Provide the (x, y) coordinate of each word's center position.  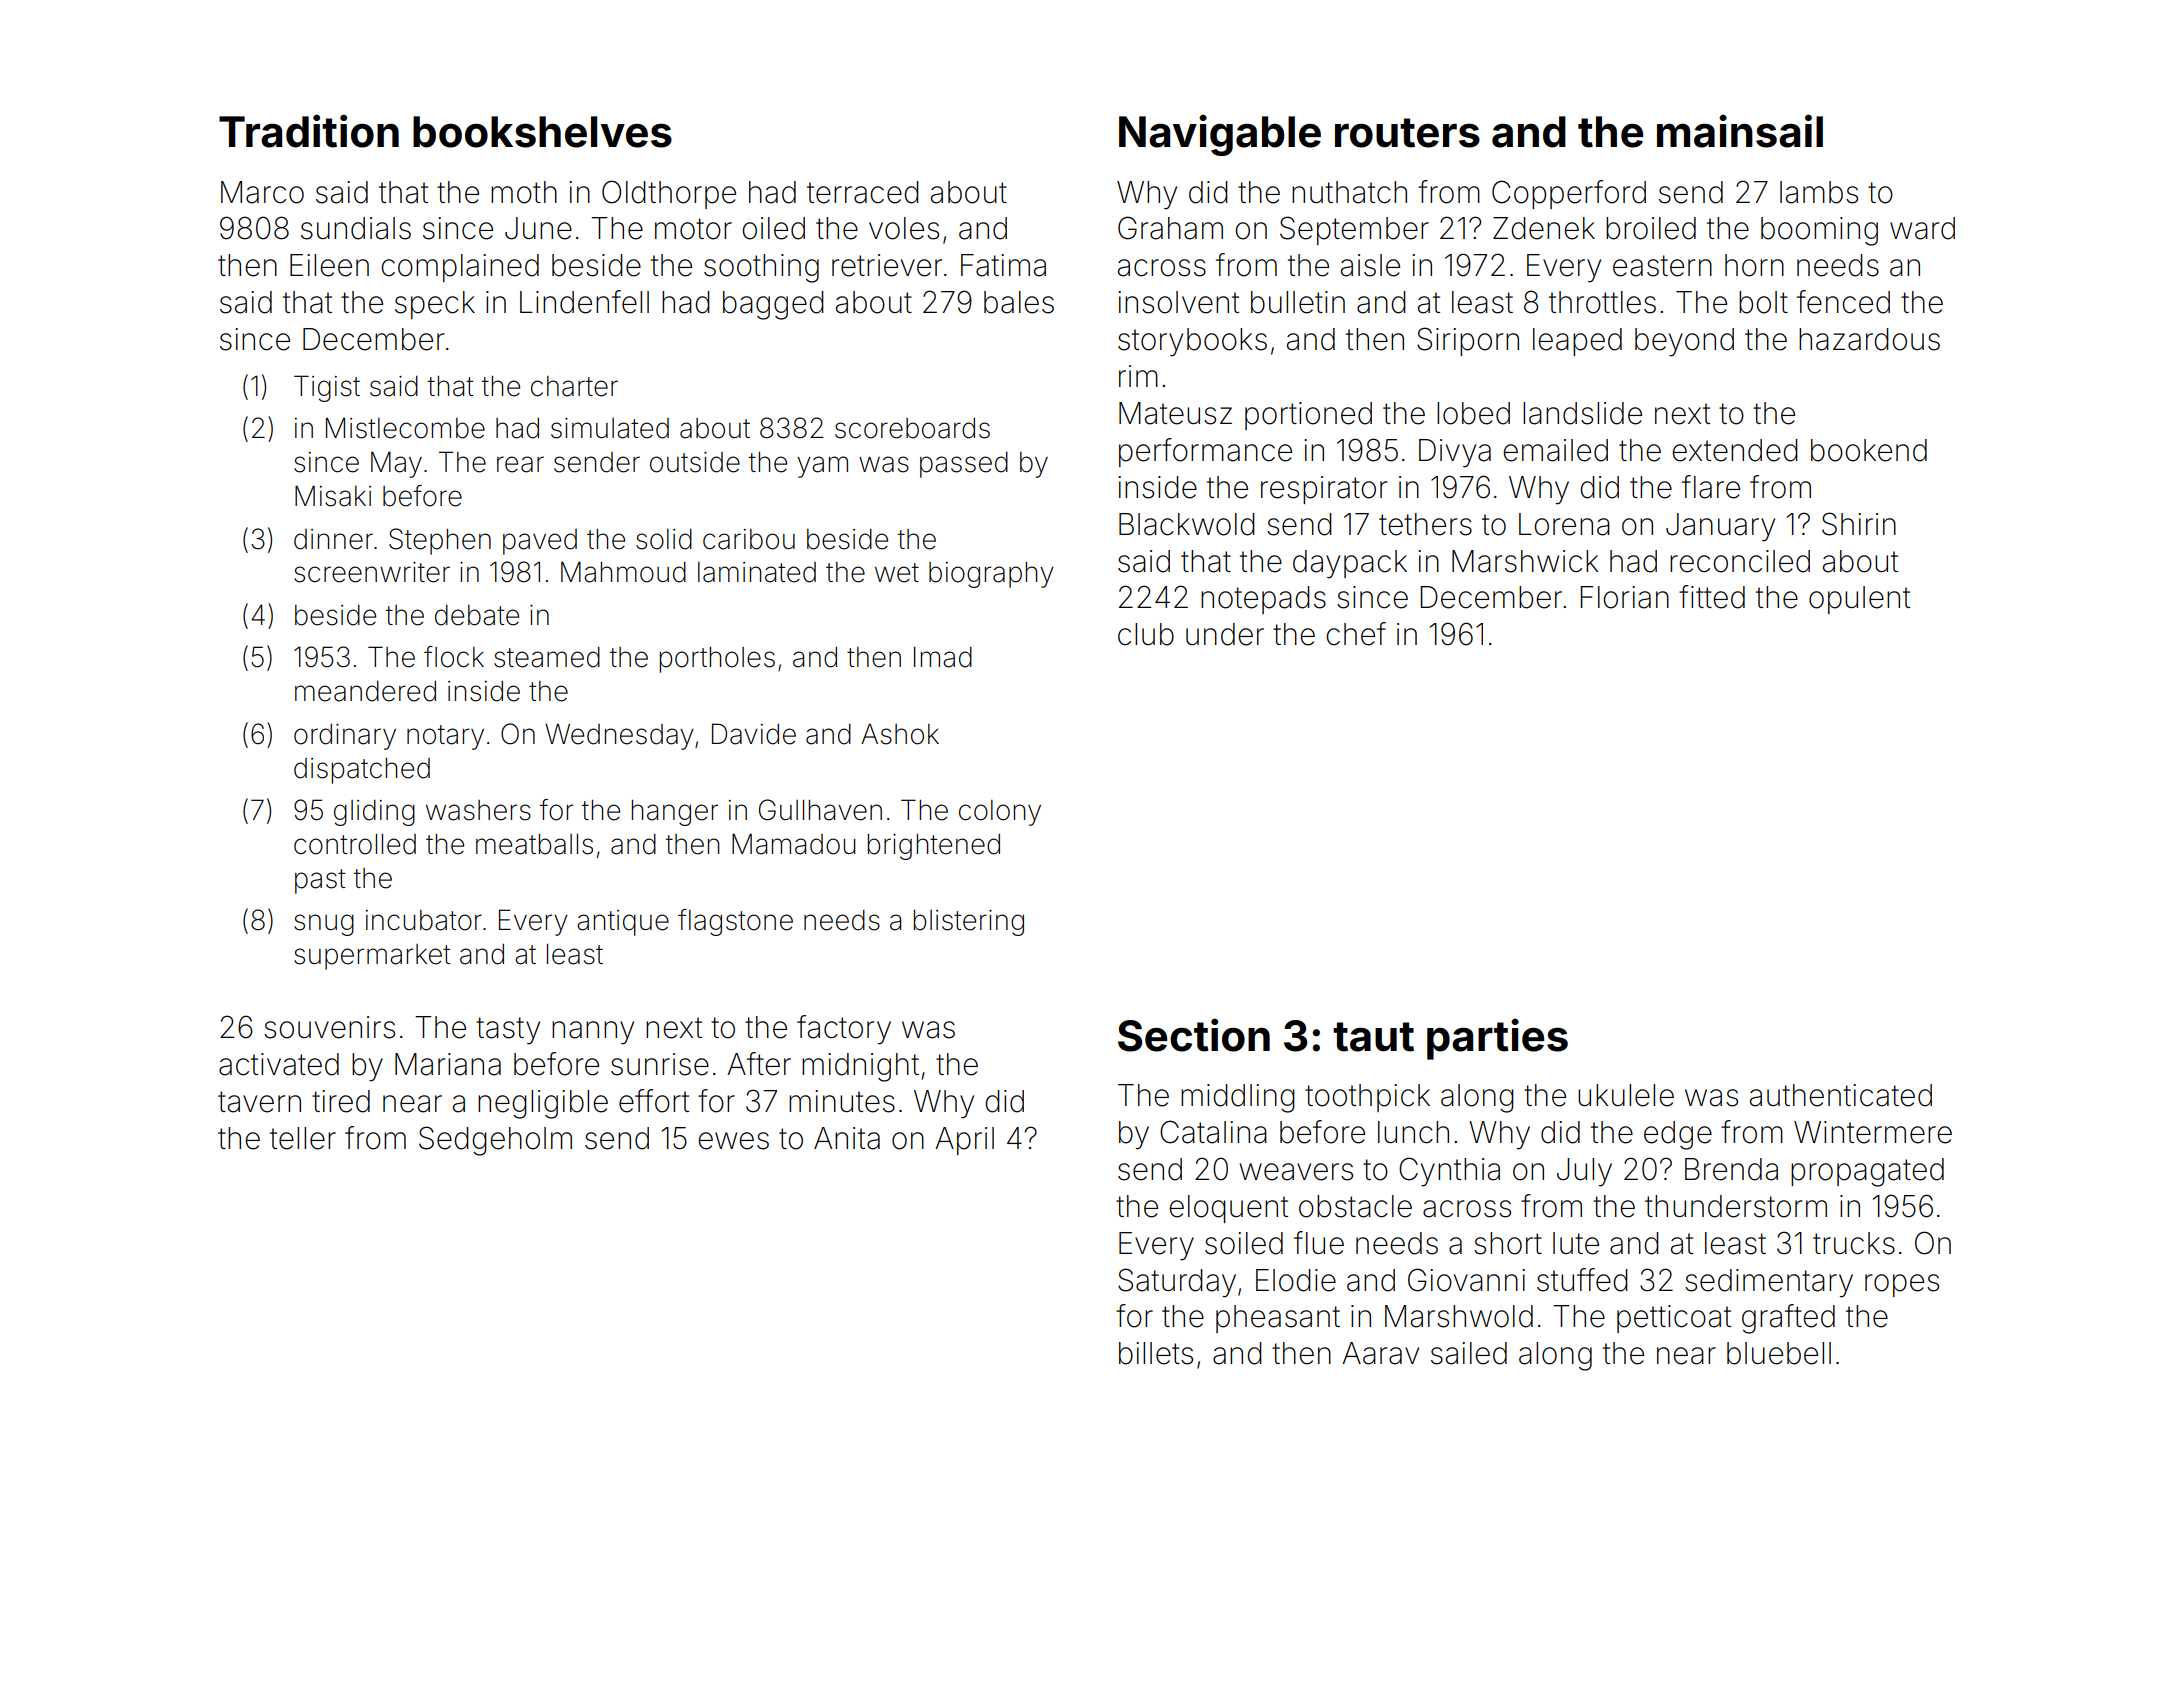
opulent (1859, 600)
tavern (259, 1102)
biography (991, 575)
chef (1356, 634)
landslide (1582, 413)
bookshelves (542, 132)
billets (1156, 1353)
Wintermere (1873, 1132)
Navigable (1220, 135)
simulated (610, 428)
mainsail (1740, 131)
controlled (355, 844)
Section (1194, 1035)
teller (303, 1138)
